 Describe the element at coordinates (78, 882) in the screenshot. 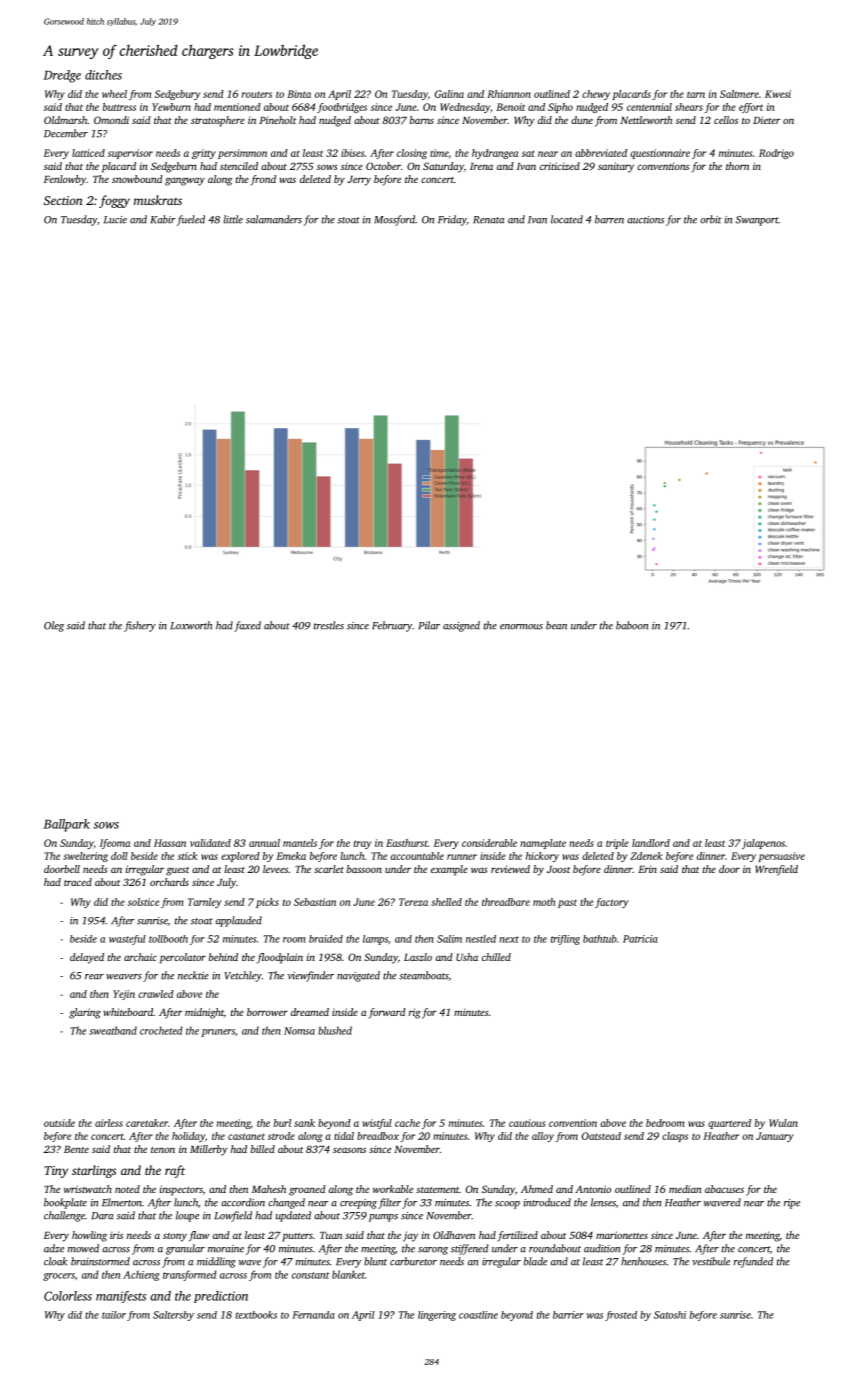

I see `traced` at that location.
